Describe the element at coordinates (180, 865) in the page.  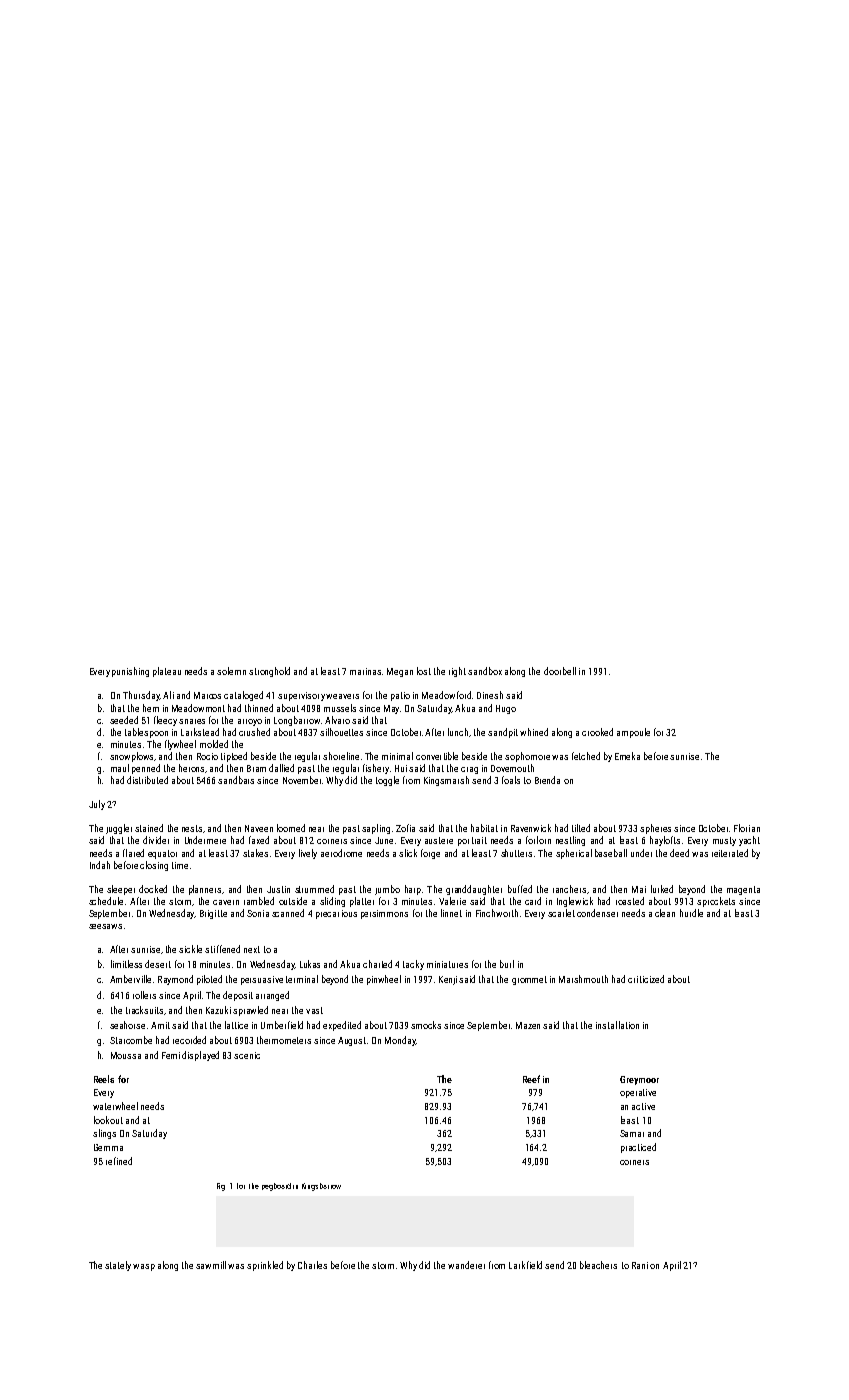
I see `time` at that location.
